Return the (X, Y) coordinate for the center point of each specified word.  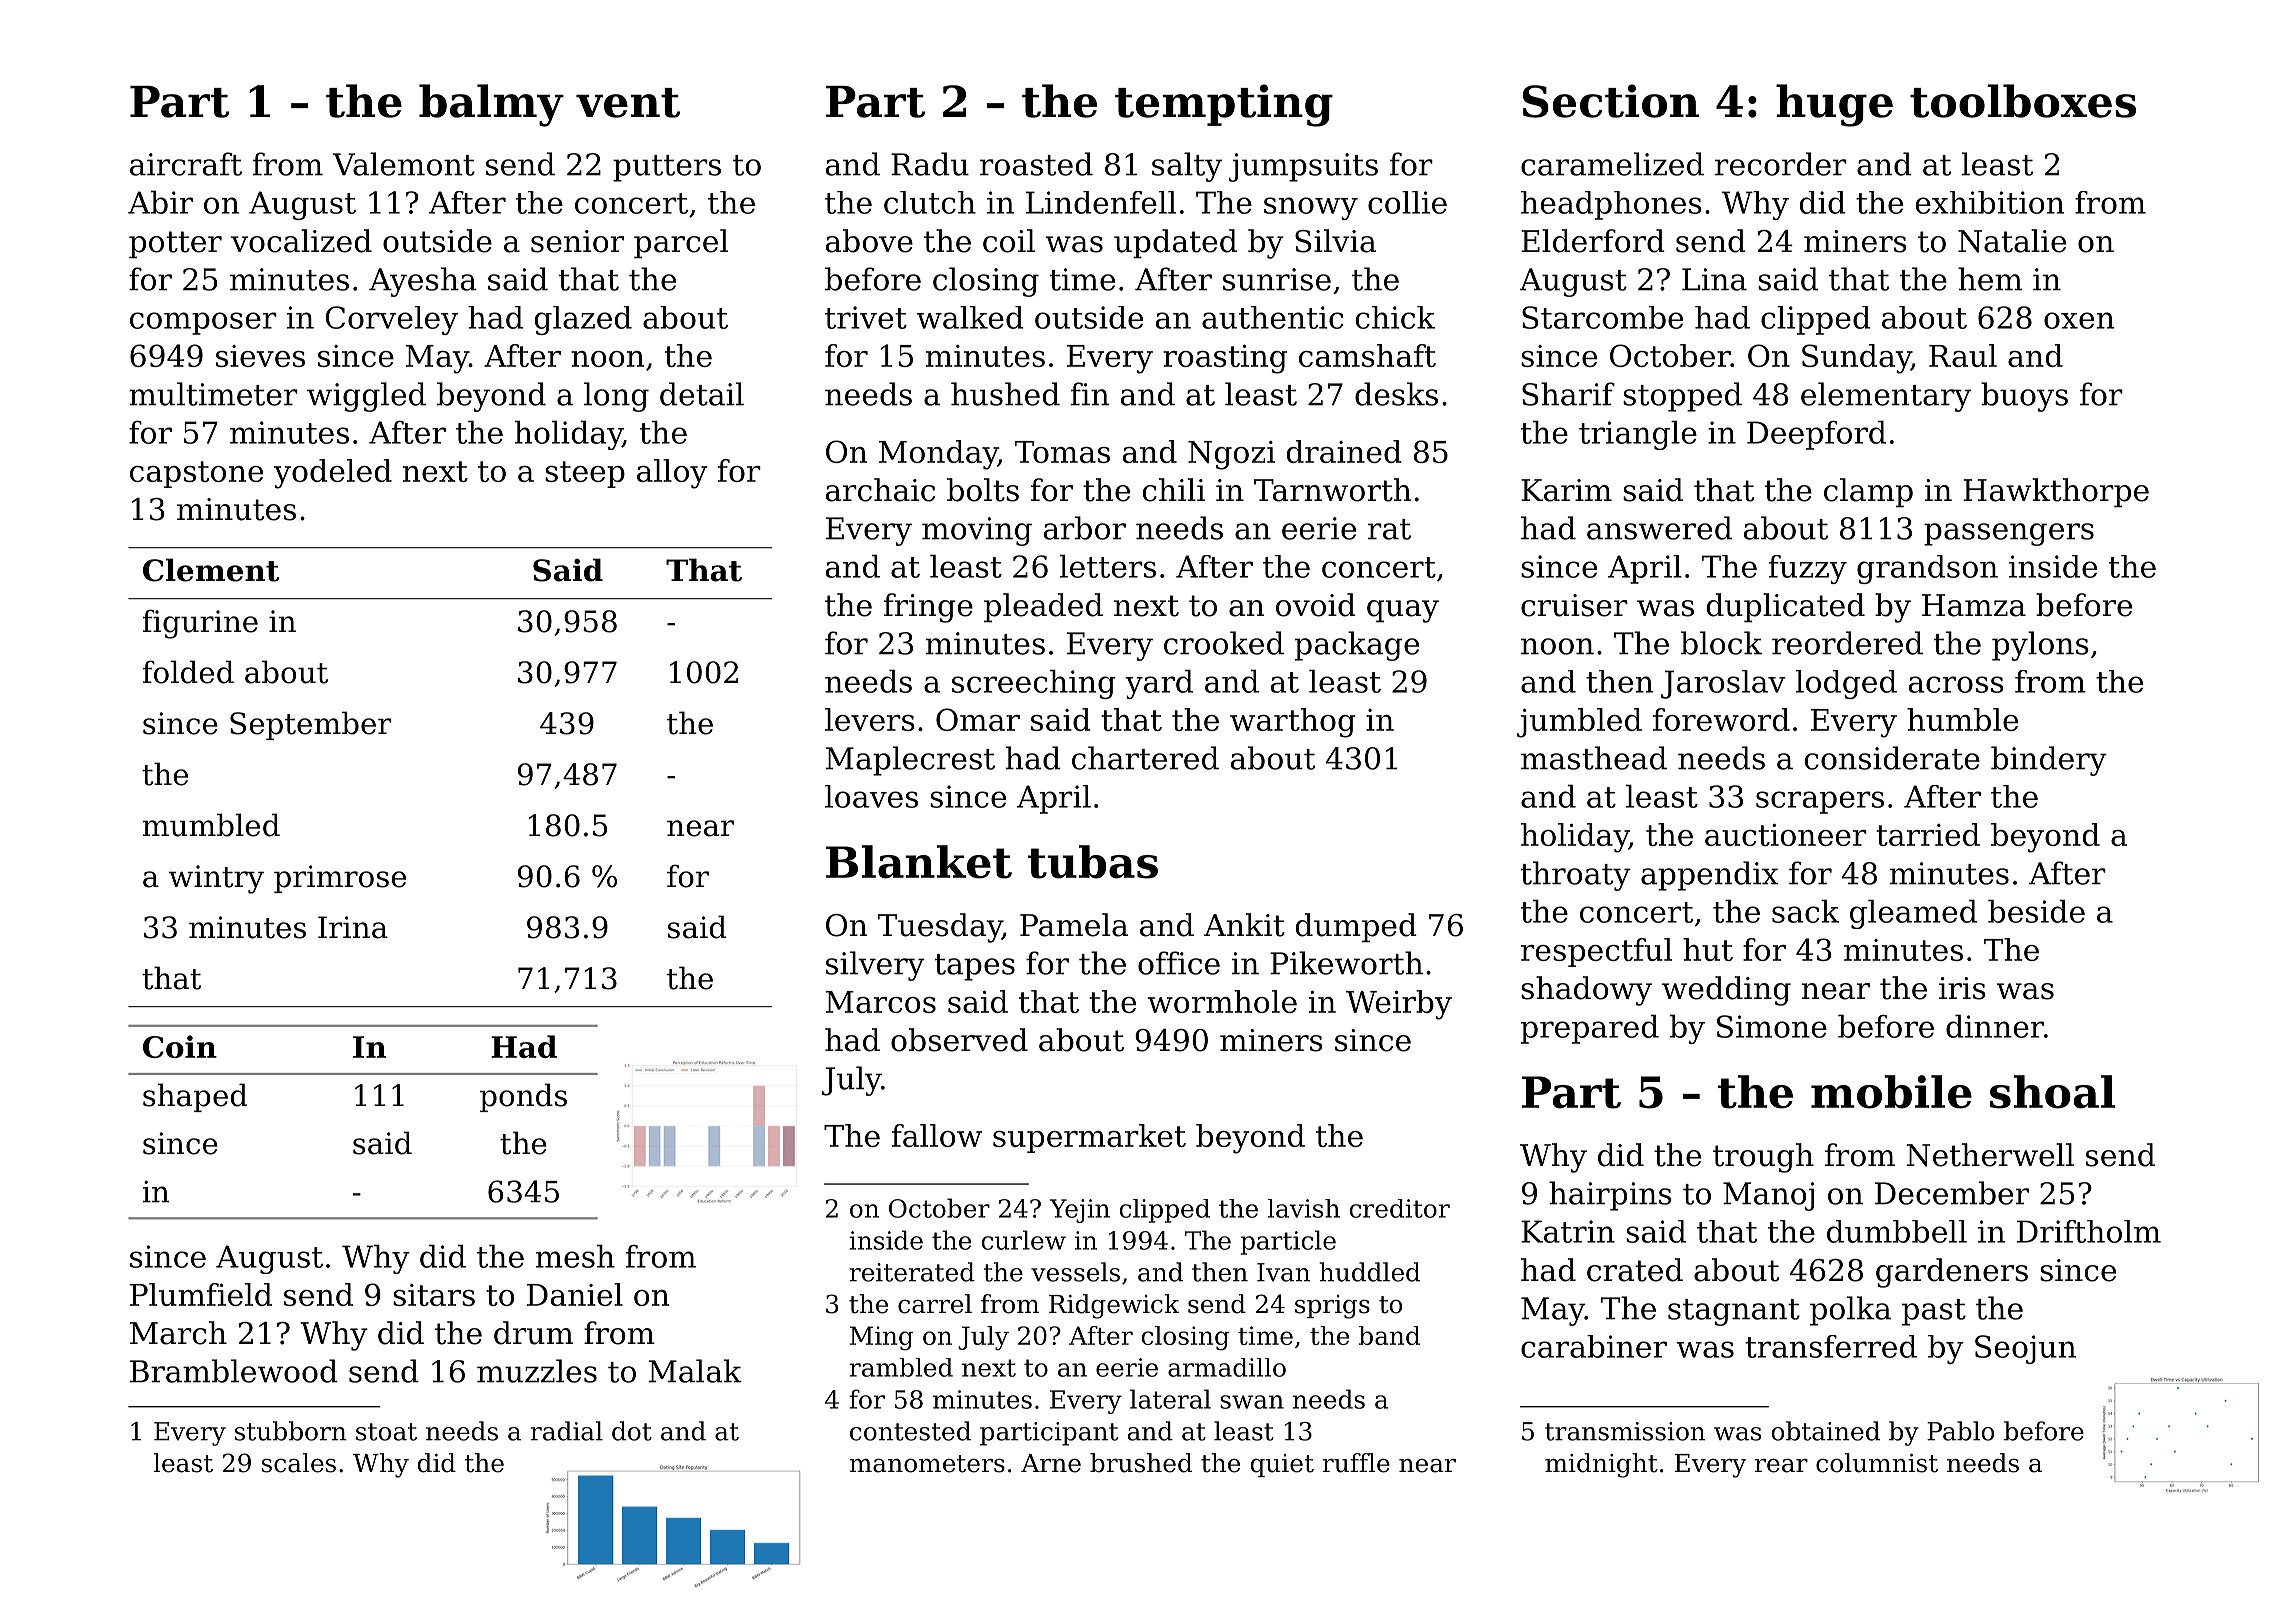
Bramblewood (234, 1371)
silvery (875, 966)
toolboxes (2023, 101)
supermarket (1089, 1138)
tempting (1224, 105)
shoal (2052, 1092)
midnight (1601, 1465)
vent (628, 103)
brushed (1141, 1463)
